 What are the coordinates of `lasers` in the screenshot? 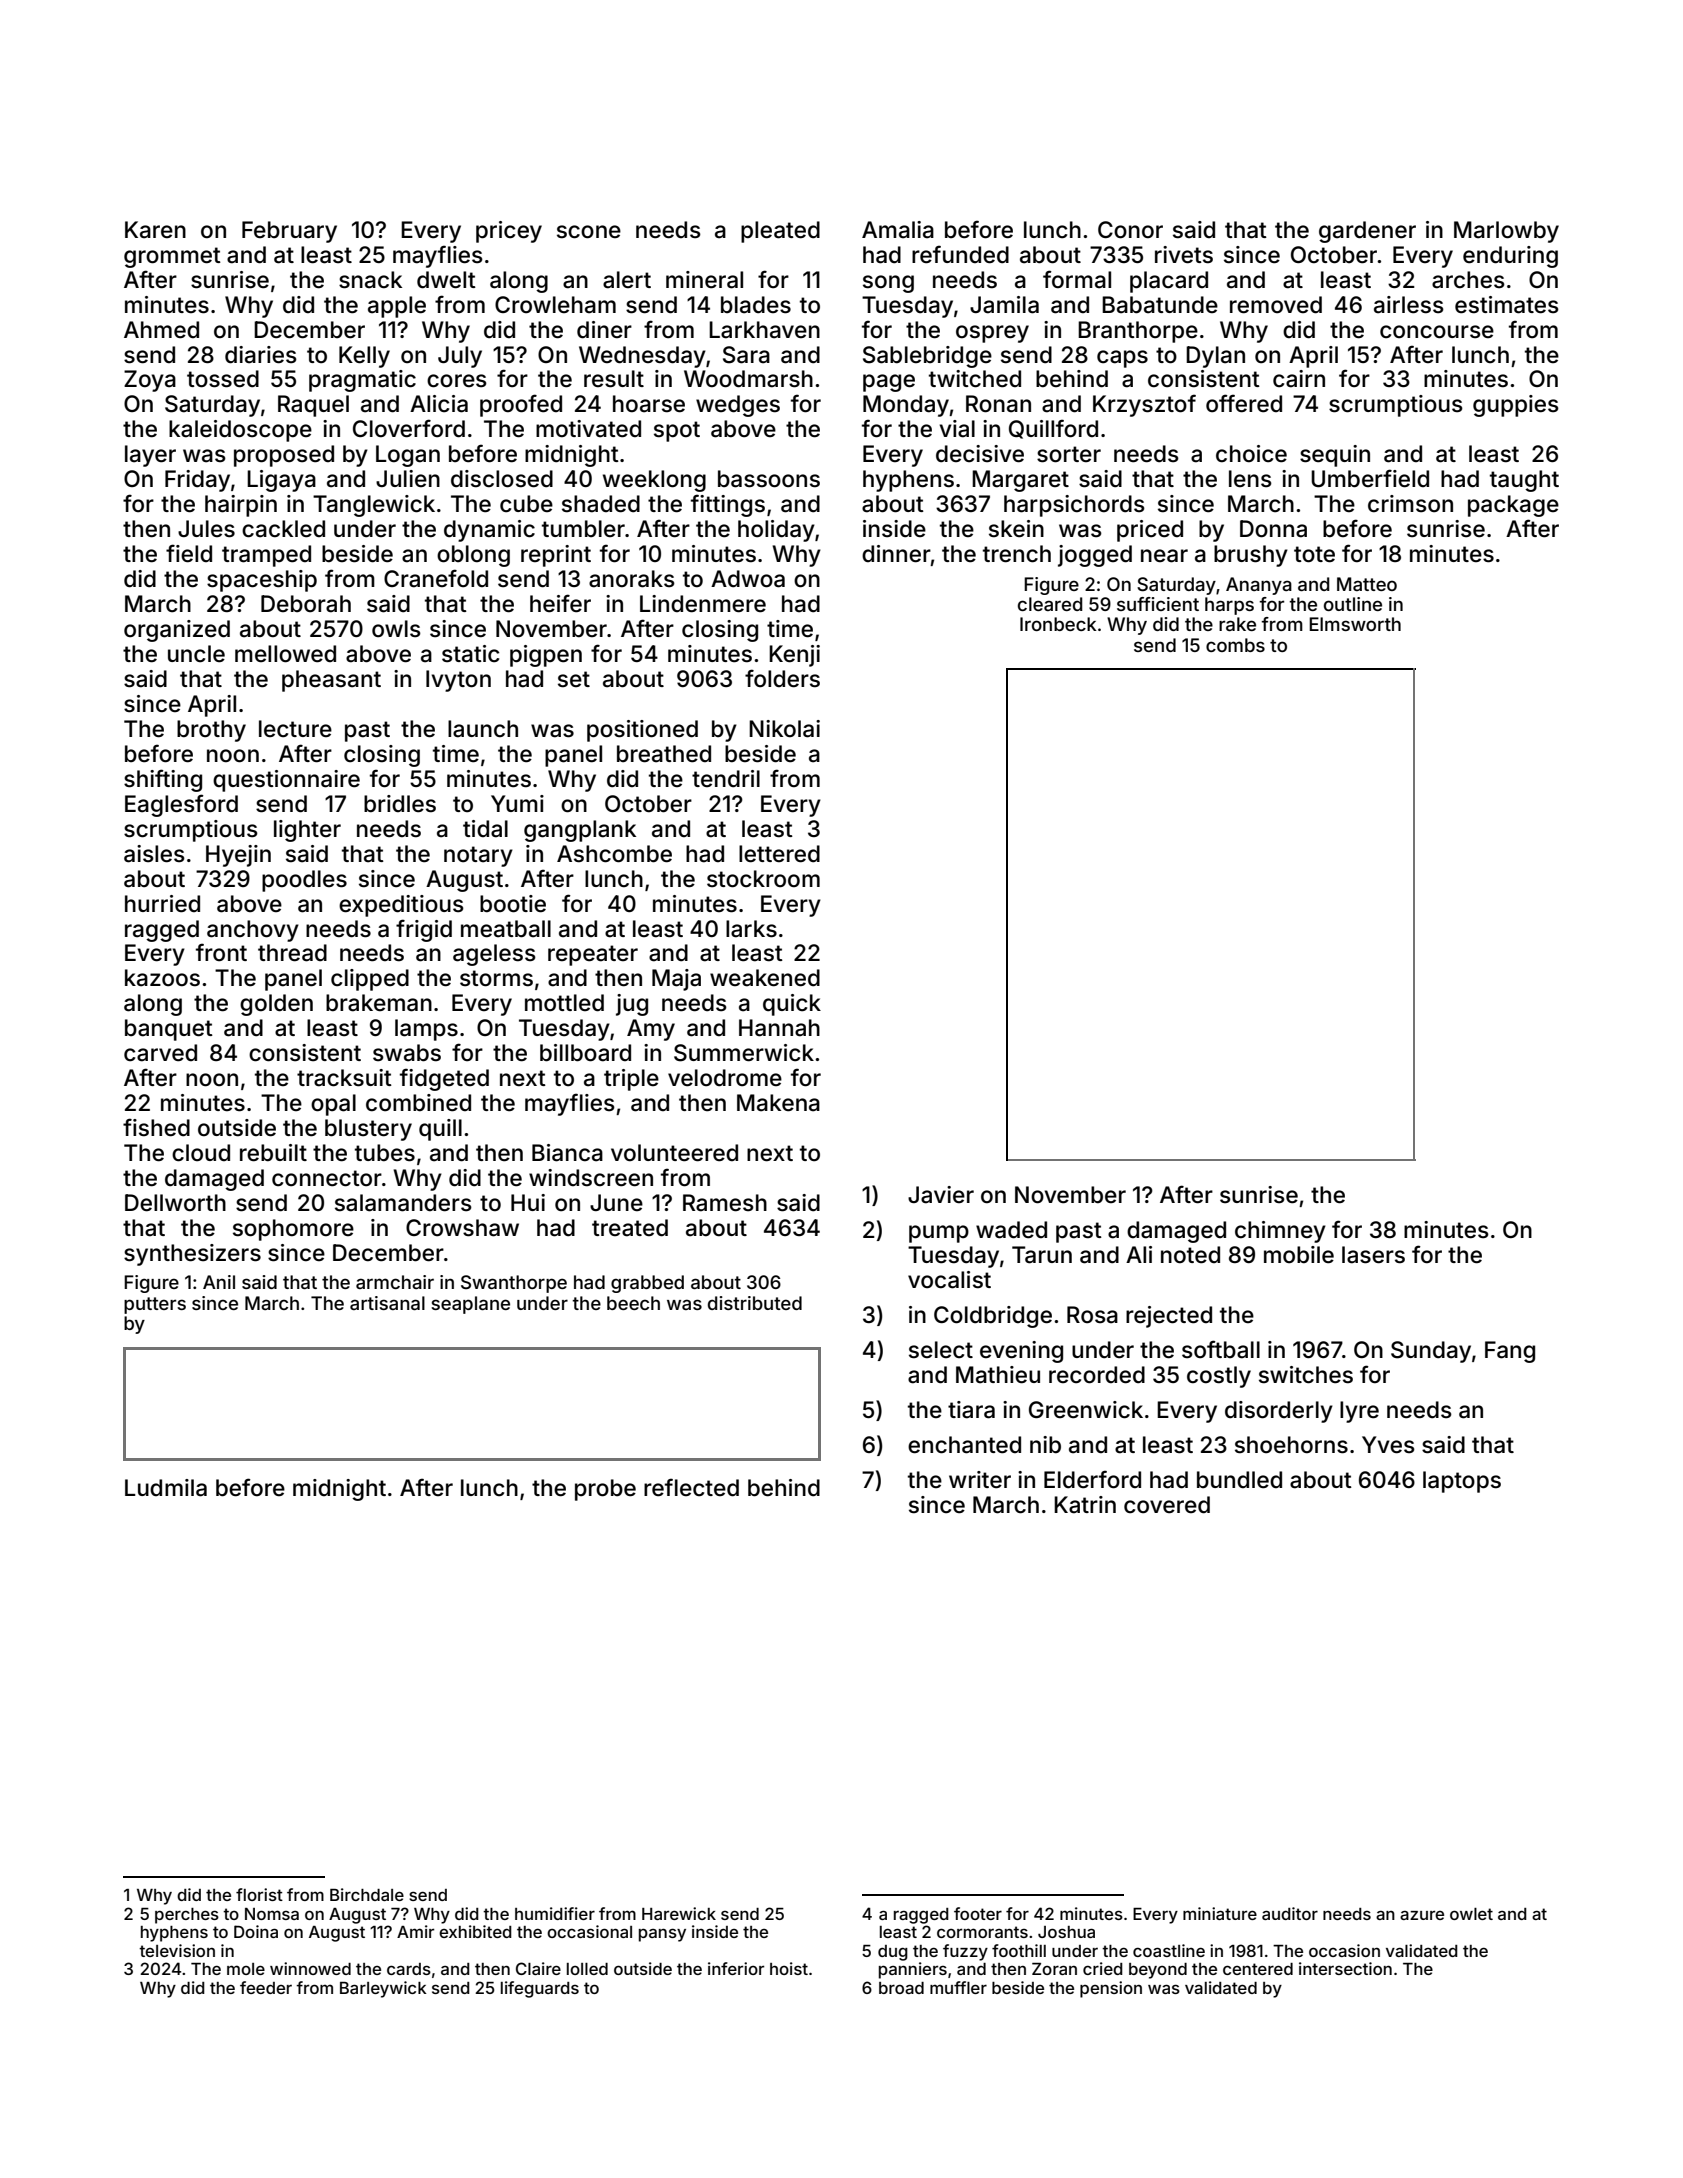 It's located at (1373, 1255).
